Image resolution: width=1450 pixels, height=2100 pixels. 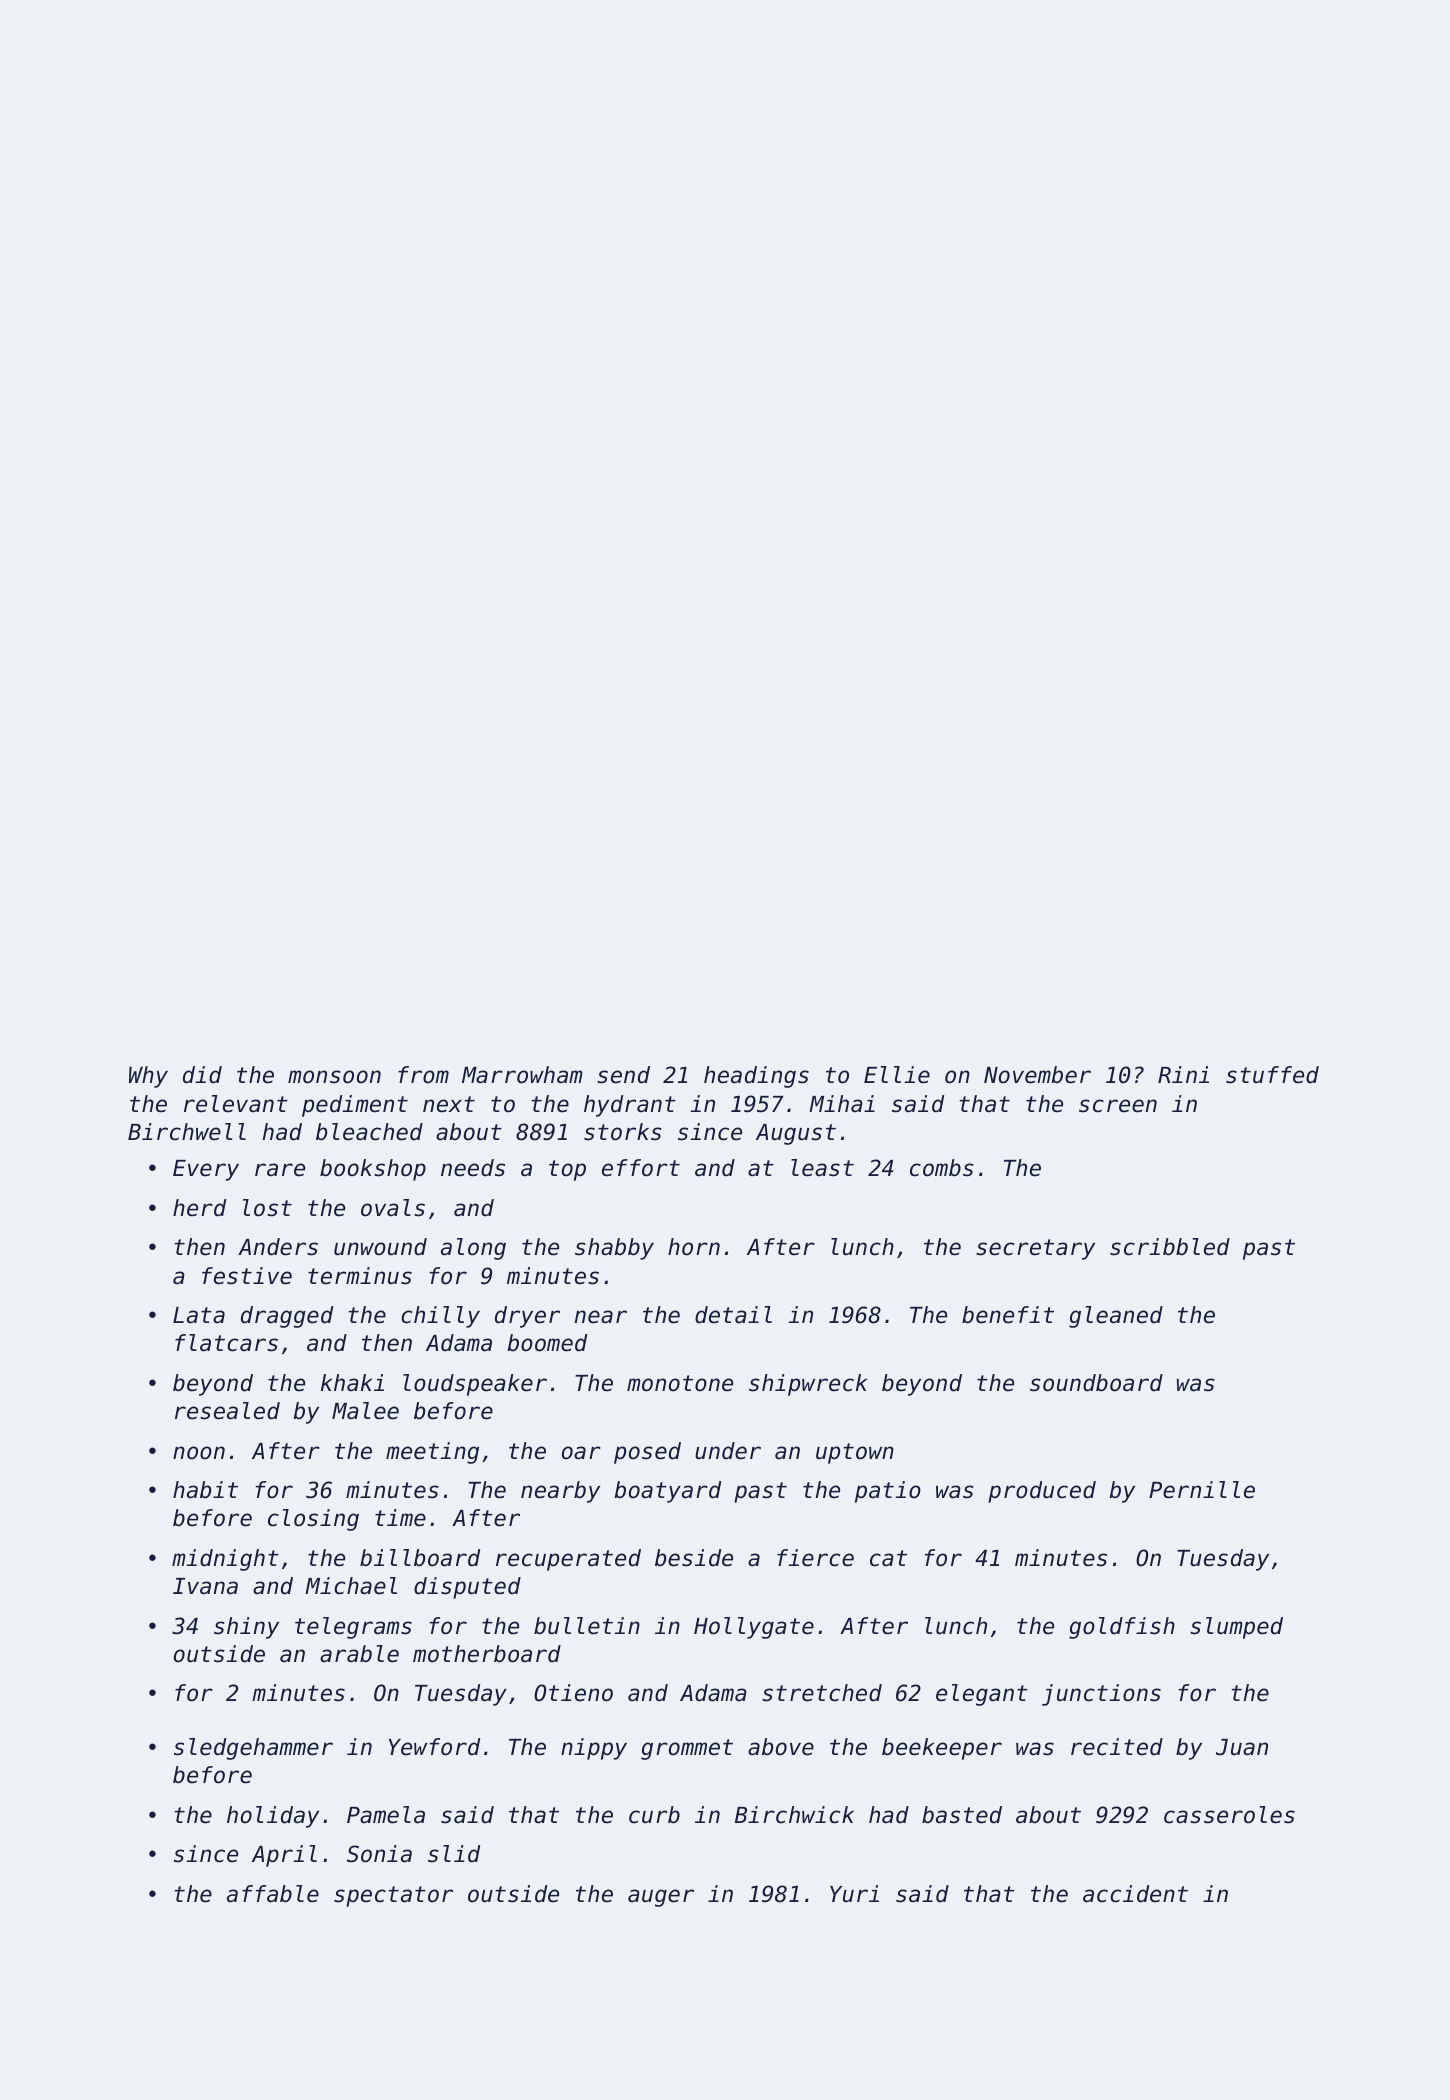 What do you see at coordinates (365, 1411) in the document?
I see `Malee` at bounding box center [365, 1411].
